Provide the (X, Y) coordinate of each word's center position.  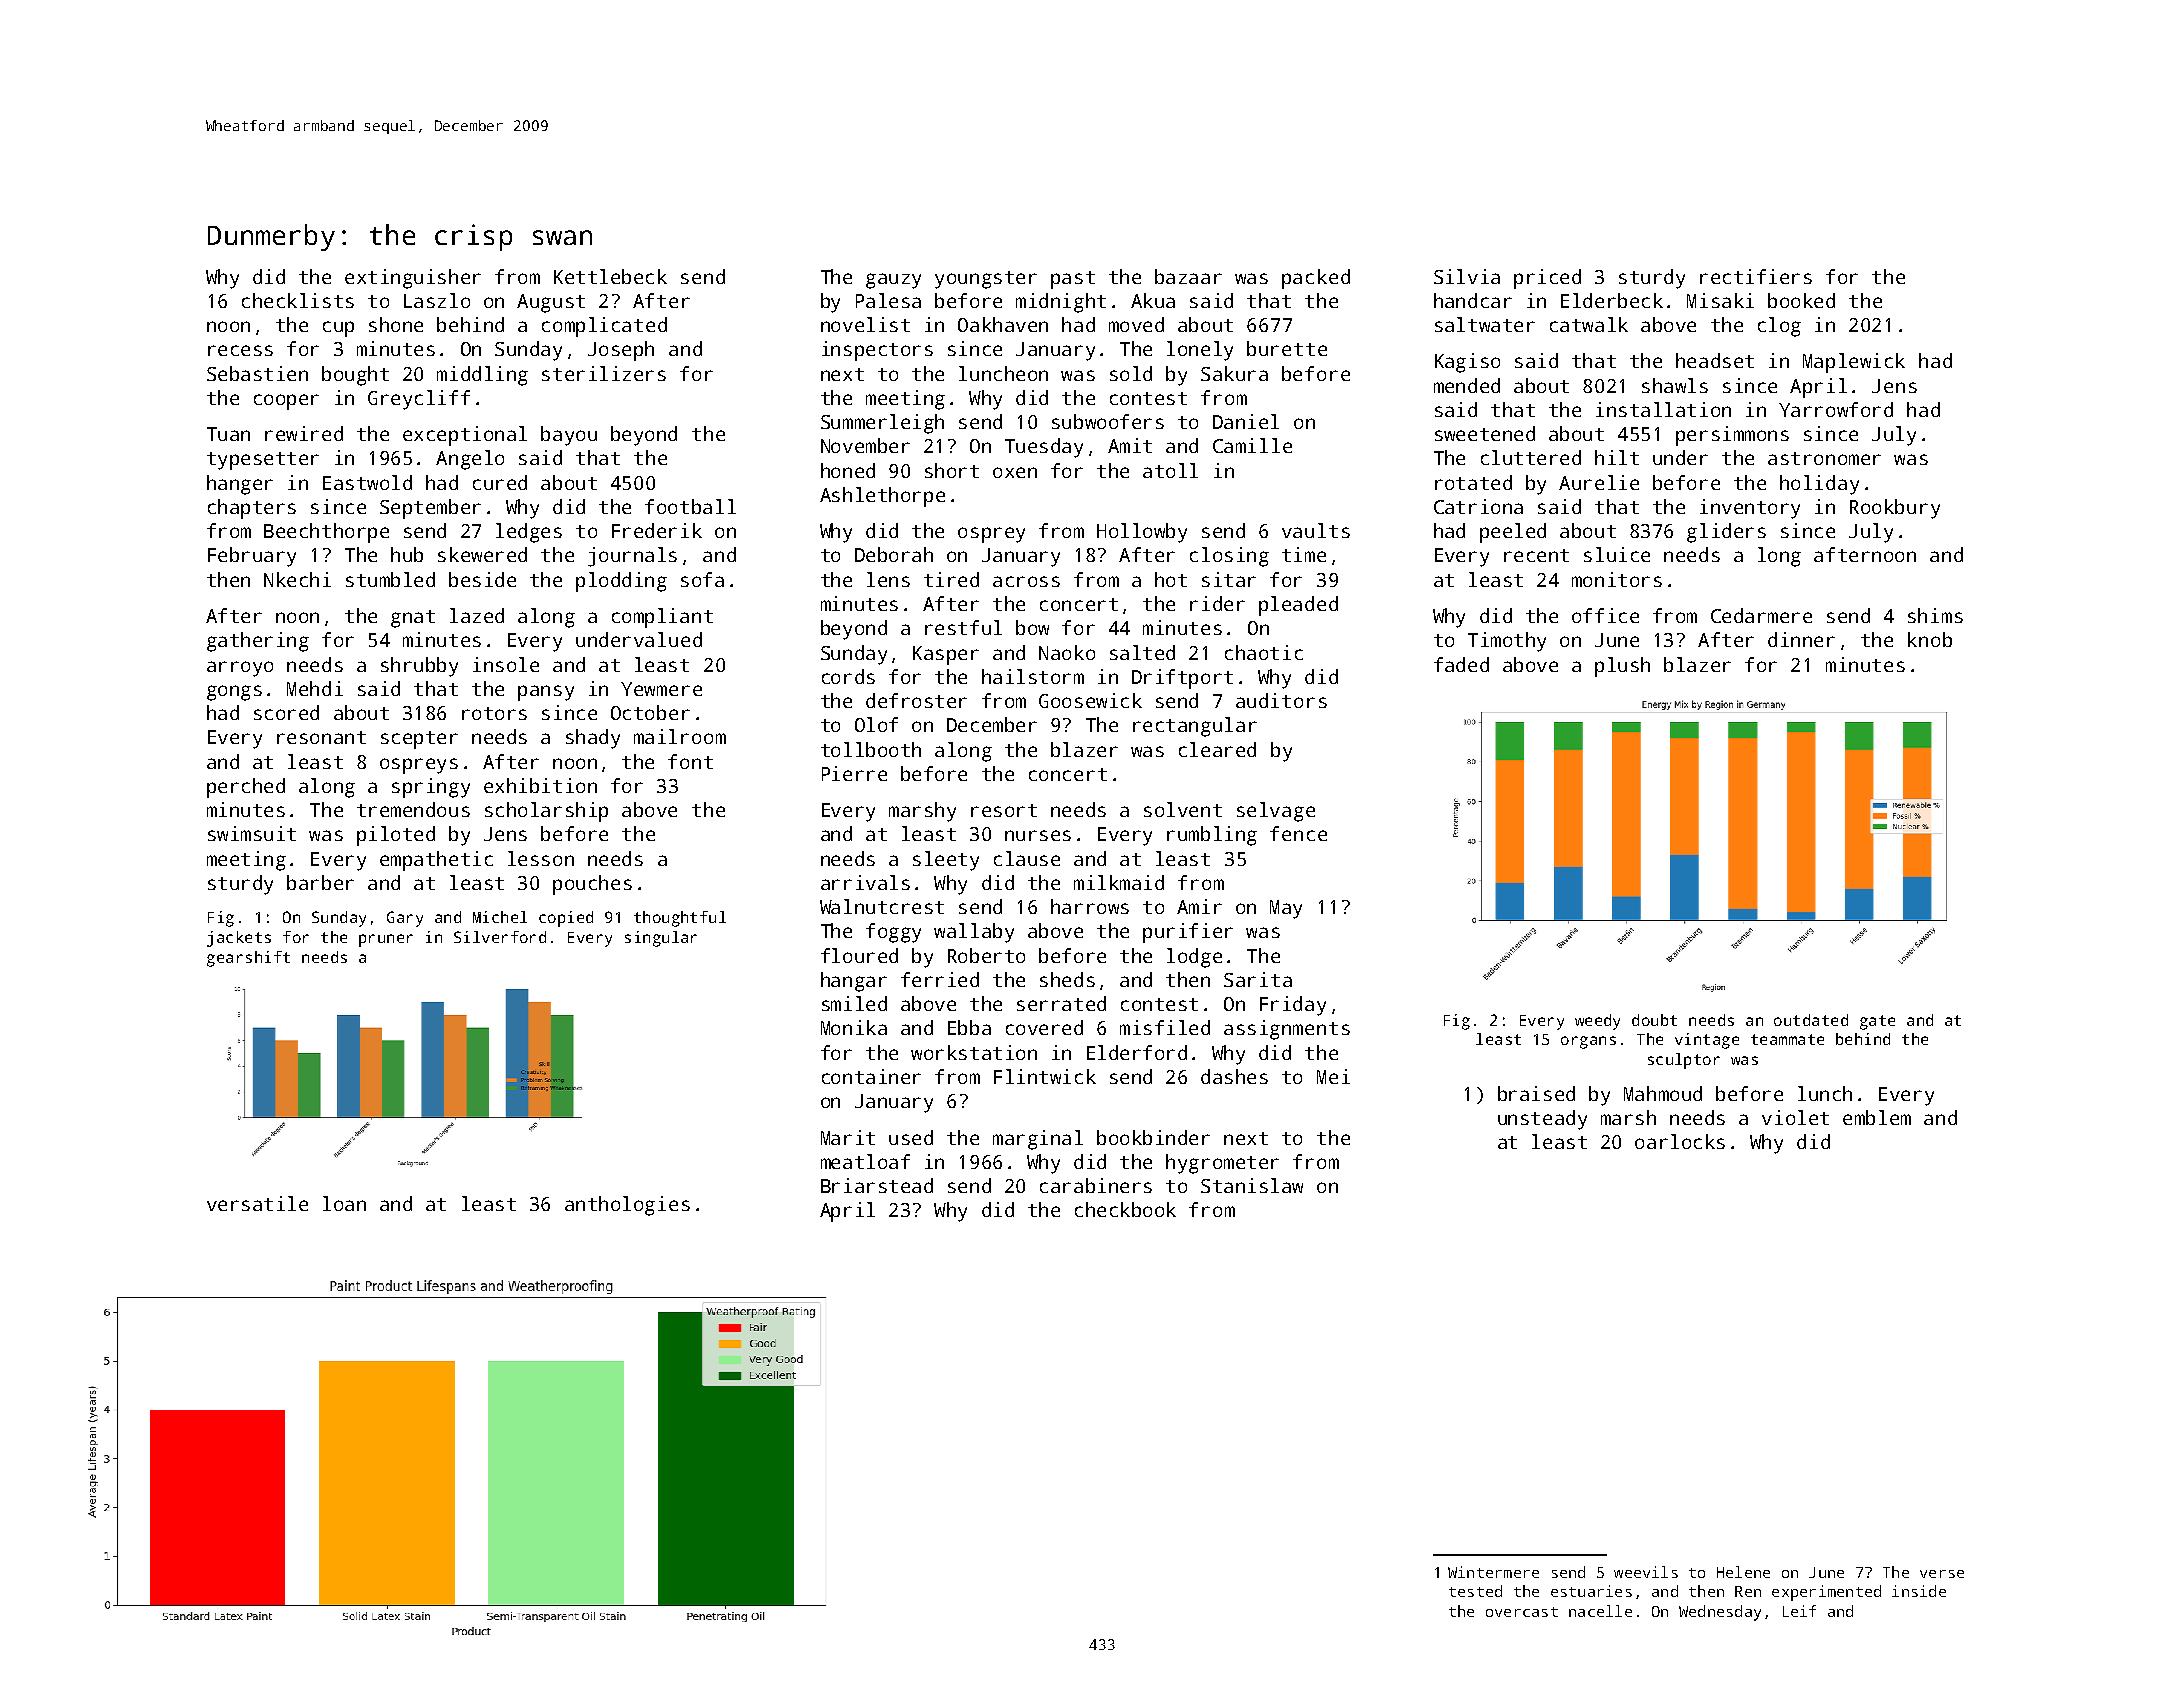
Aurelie (1599, 482)
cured (500, 482)
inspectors (877, 351)
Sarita (1258, 979)
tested (1475, 1591)
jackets (239, 939)
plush (1622, 667)
